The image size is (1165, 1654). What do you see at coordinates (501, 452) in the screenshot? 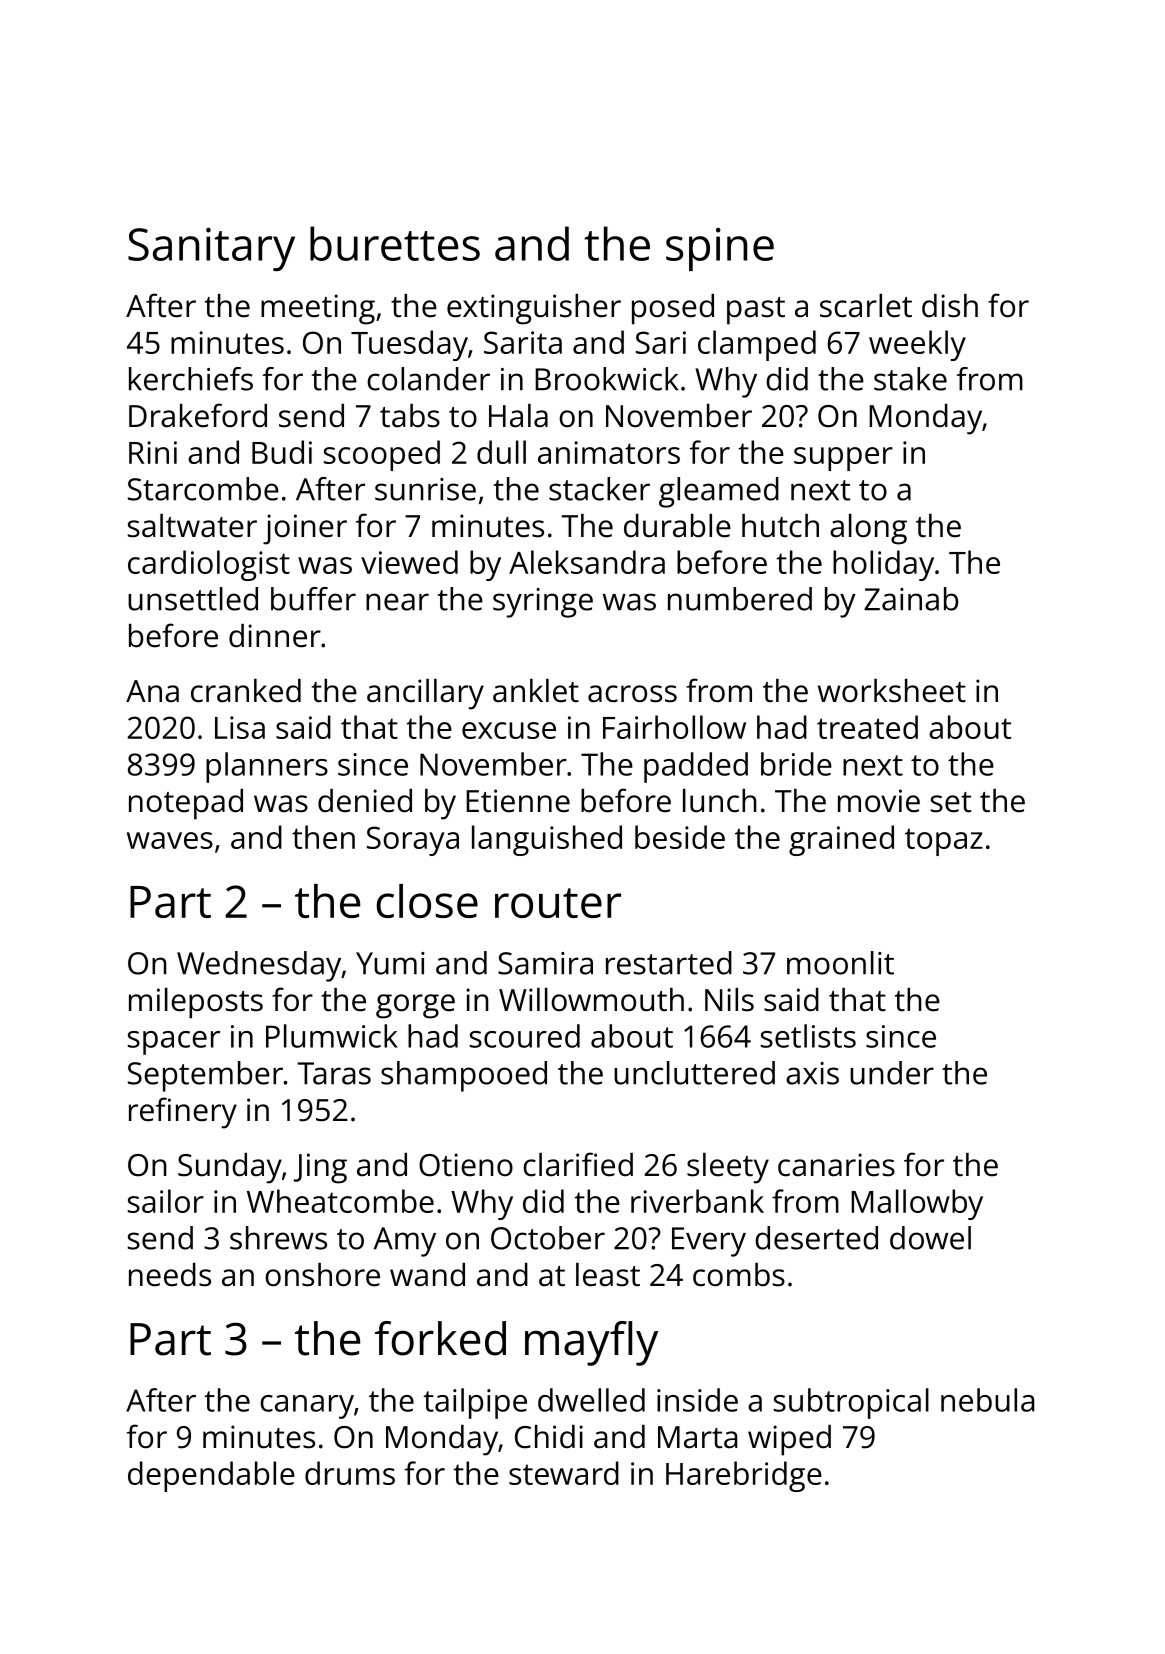
I see `dull` at bounding box center [501, 452].
